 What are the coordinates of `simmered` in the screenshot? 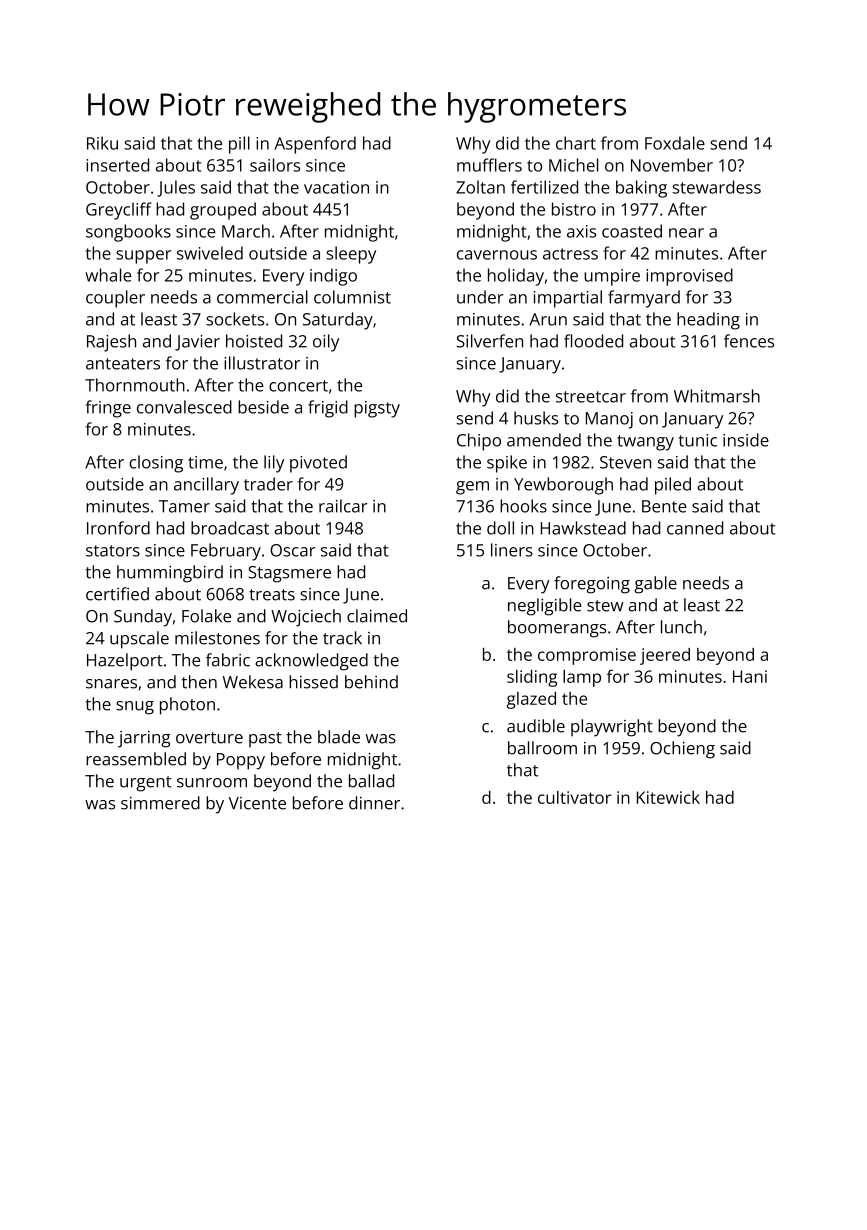 It's located at (160, 803).
